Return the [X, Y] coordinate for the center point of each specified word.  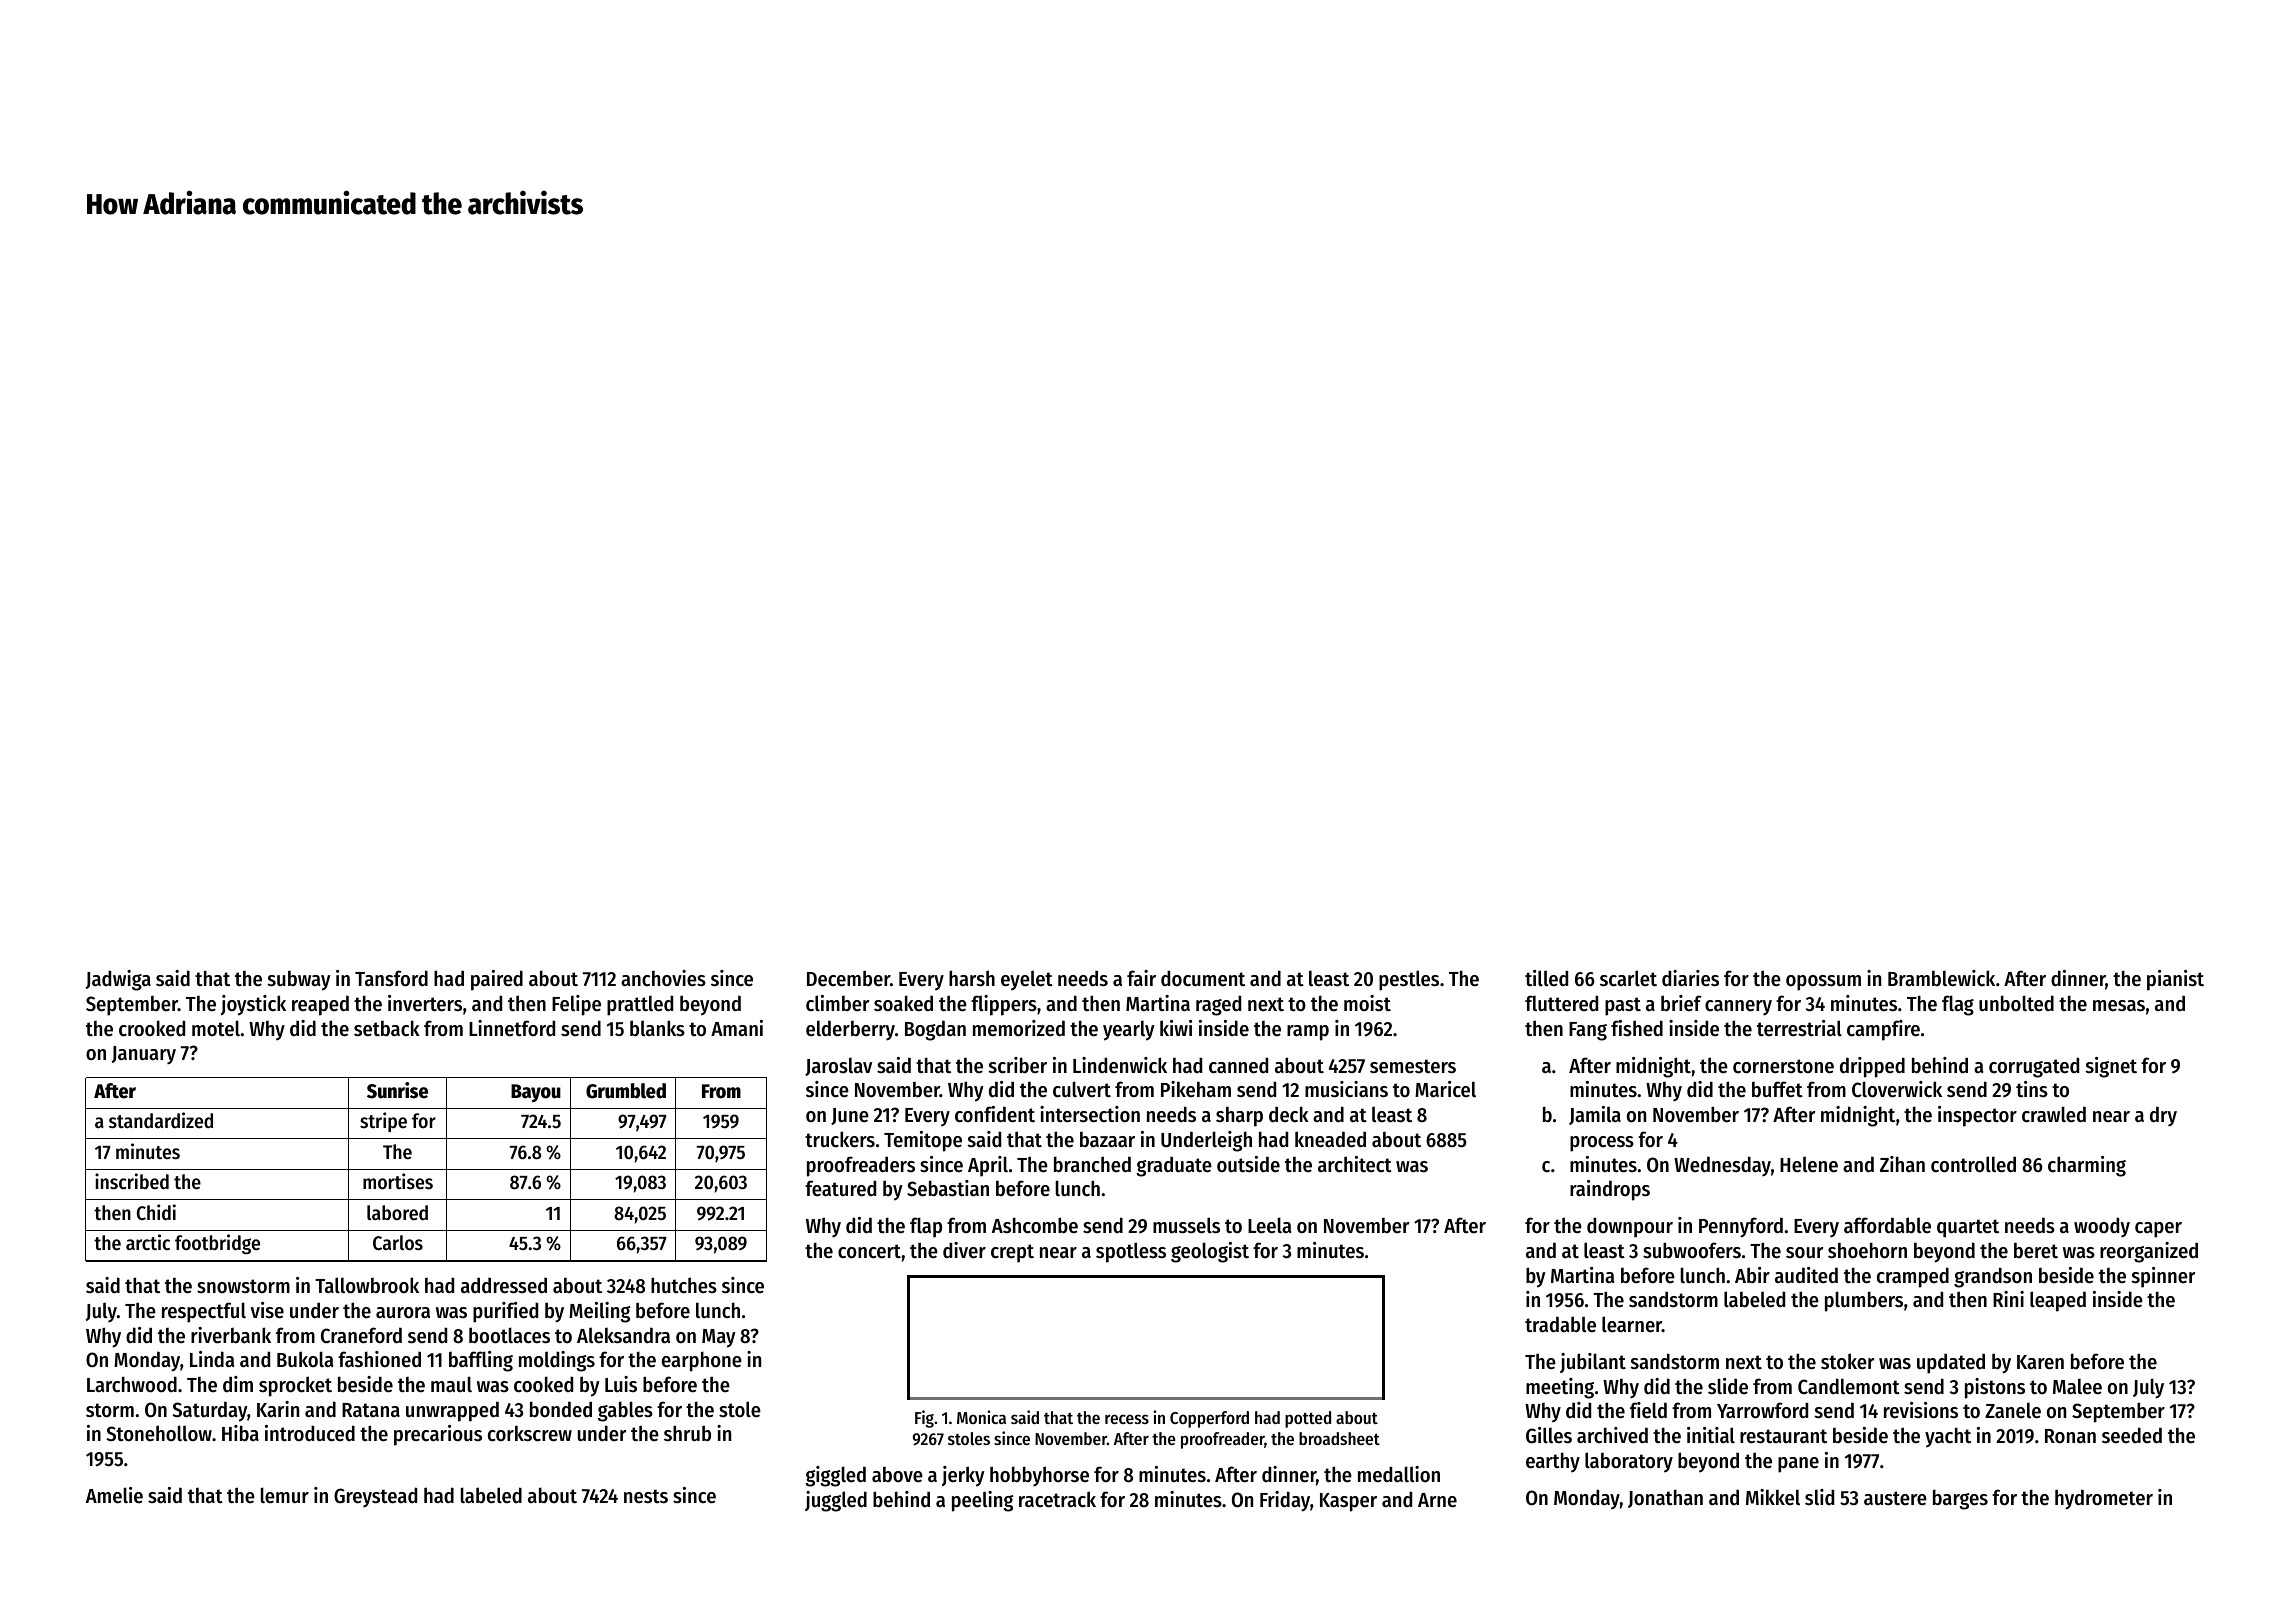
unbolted [2016, 1003]
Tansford [391, 978]
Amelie [114, 1495]
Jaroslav [838, 1066]
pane [1798, 1465]
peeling [983, 1501]
